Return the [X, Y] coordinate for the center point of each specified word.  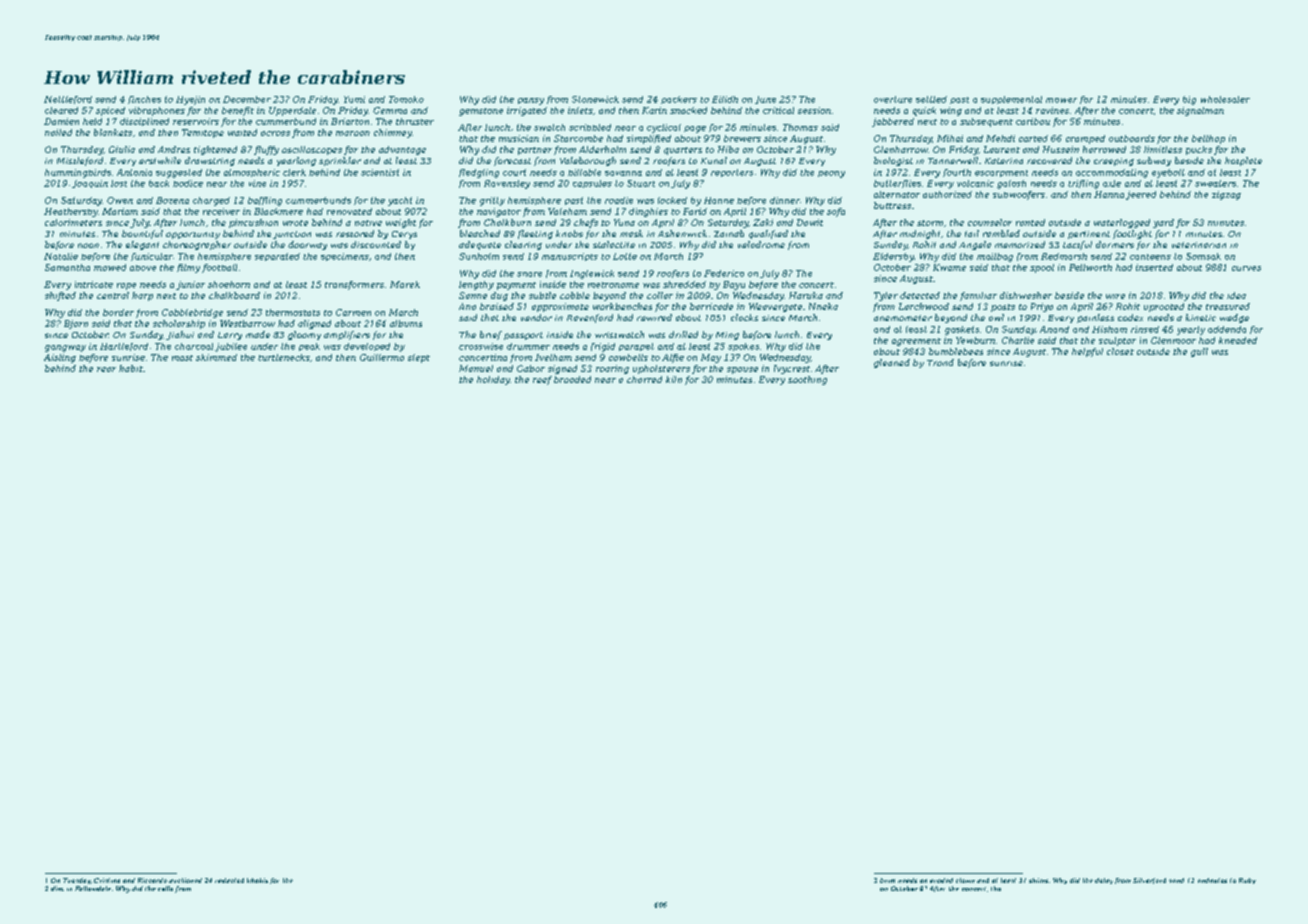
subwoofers [1019, 195]
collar [660, 295]
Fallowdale [93, 888]
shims [1038, 880]
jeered [1141, 195]
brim [887, 880]
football [219, 268]
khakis [257, 880]
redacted [229, 880]
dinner [785, 200]
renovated [349, 211]
